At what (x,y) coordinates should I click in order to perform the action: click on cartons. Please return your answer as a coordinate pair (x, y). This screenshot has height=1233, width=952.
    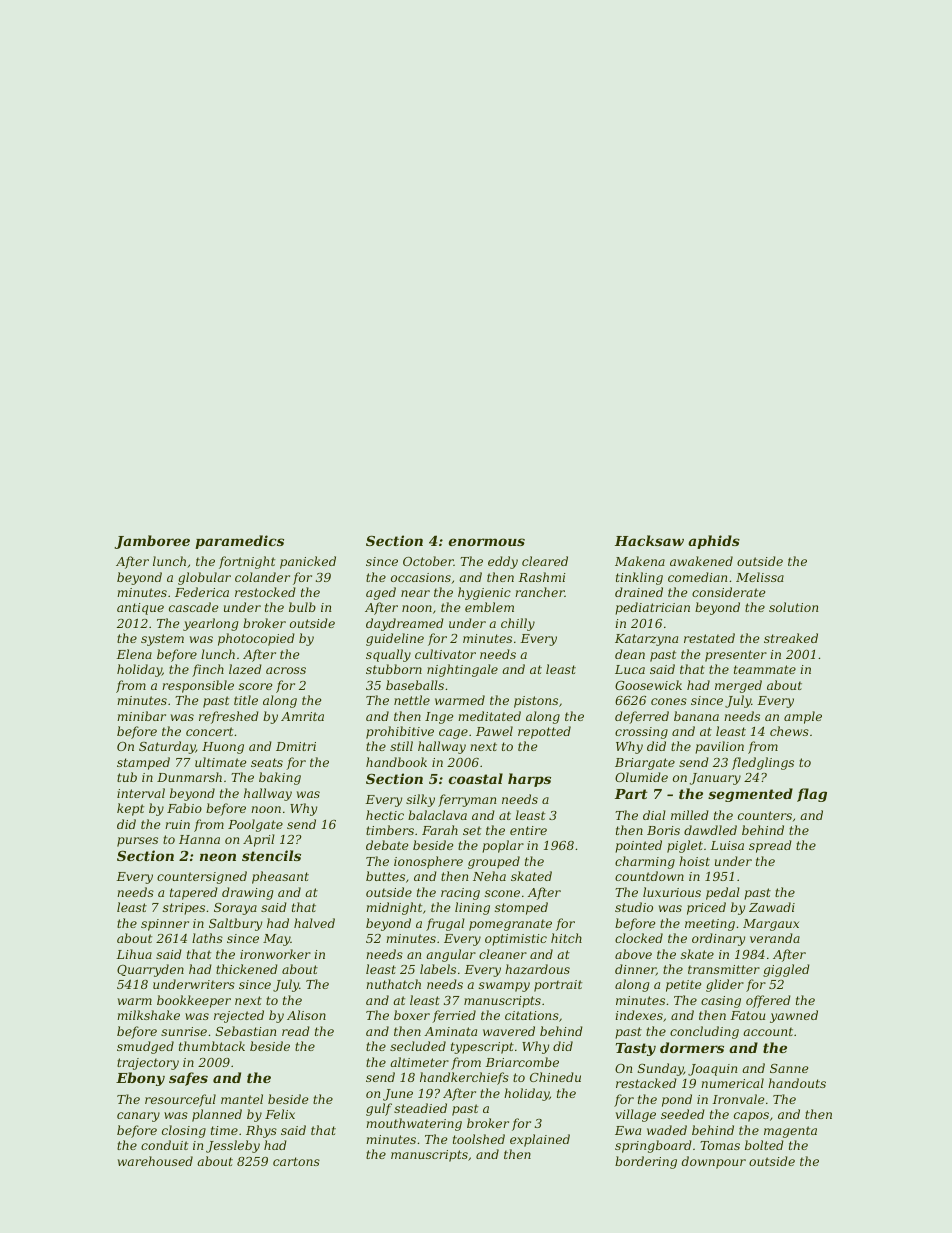
    Looking at the image, I should click on (296, 1161).
